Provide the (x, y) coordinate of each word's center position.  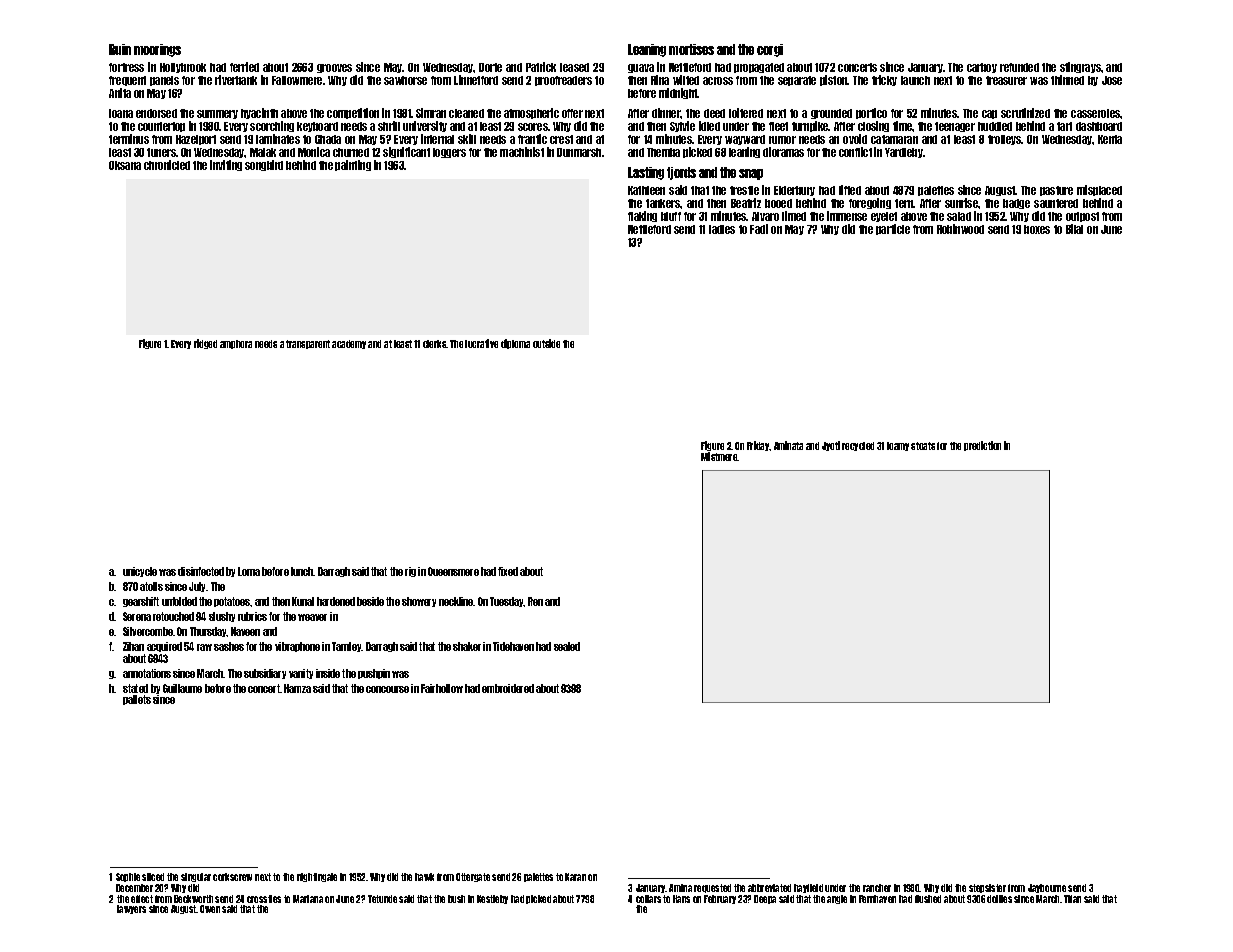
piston (834, 80)
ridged (205, 344)
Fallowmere (297, 80)
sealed (567, 646)
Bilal (1074, 229)
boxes (1037, 229)
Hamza (297, 688)
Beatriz (746, 203)
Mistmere (719, 457)
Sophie (128, 877)
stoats (923, 446)
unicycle (140, 572)
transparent (308, 344)
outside (546, 343)
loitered (746, 113)
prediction (982, 446)
